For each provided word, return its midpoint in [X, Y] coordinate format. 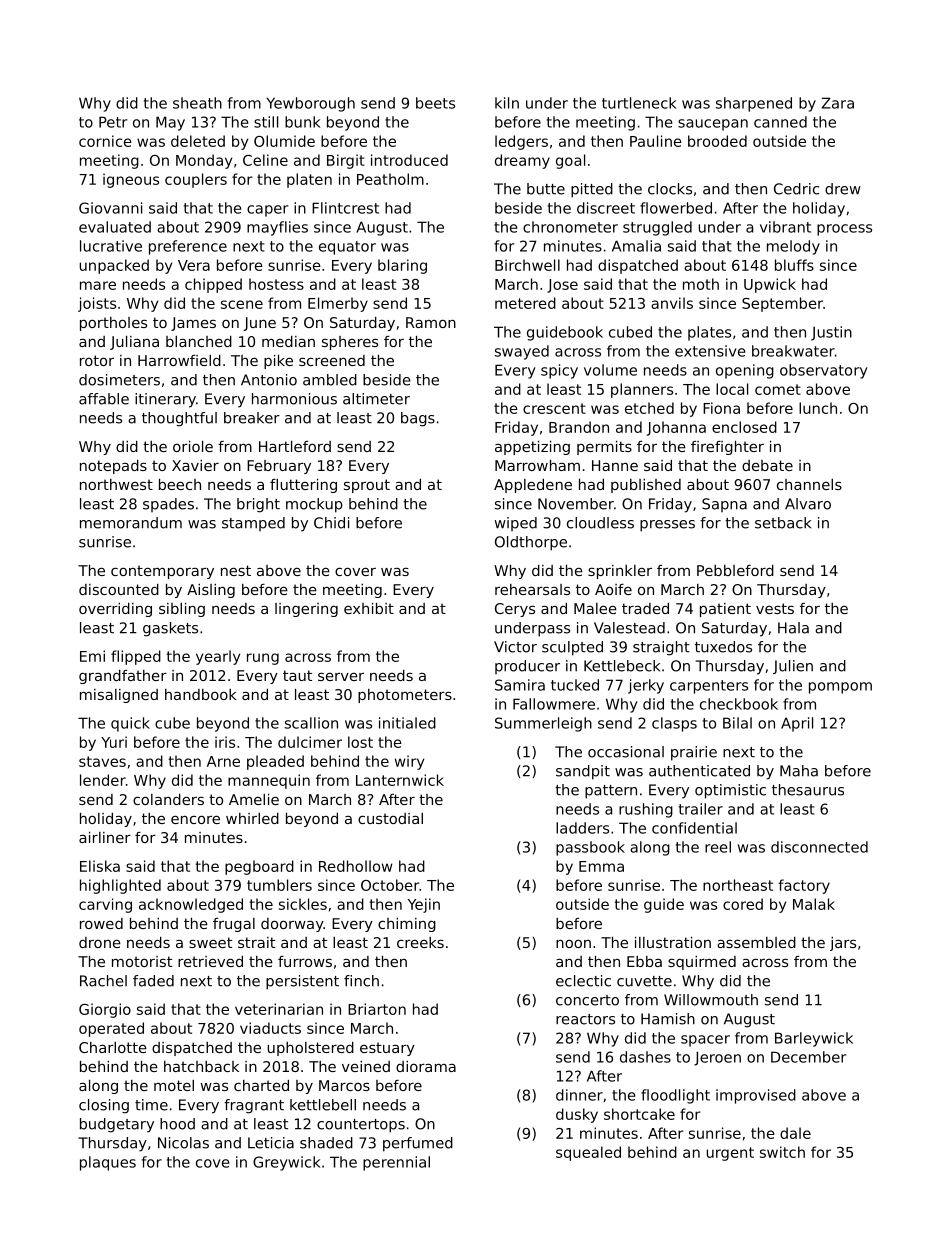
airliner [105, 837]
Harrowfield [179, 360]
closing [104, 1106]
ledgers [521, 142]
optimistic [730, 791]
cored [743, 904]
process [844, 230]
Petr [113, 122]
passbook [590, 848]
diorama [426, 1066]
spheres [350, 343]
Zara [837, 103]
